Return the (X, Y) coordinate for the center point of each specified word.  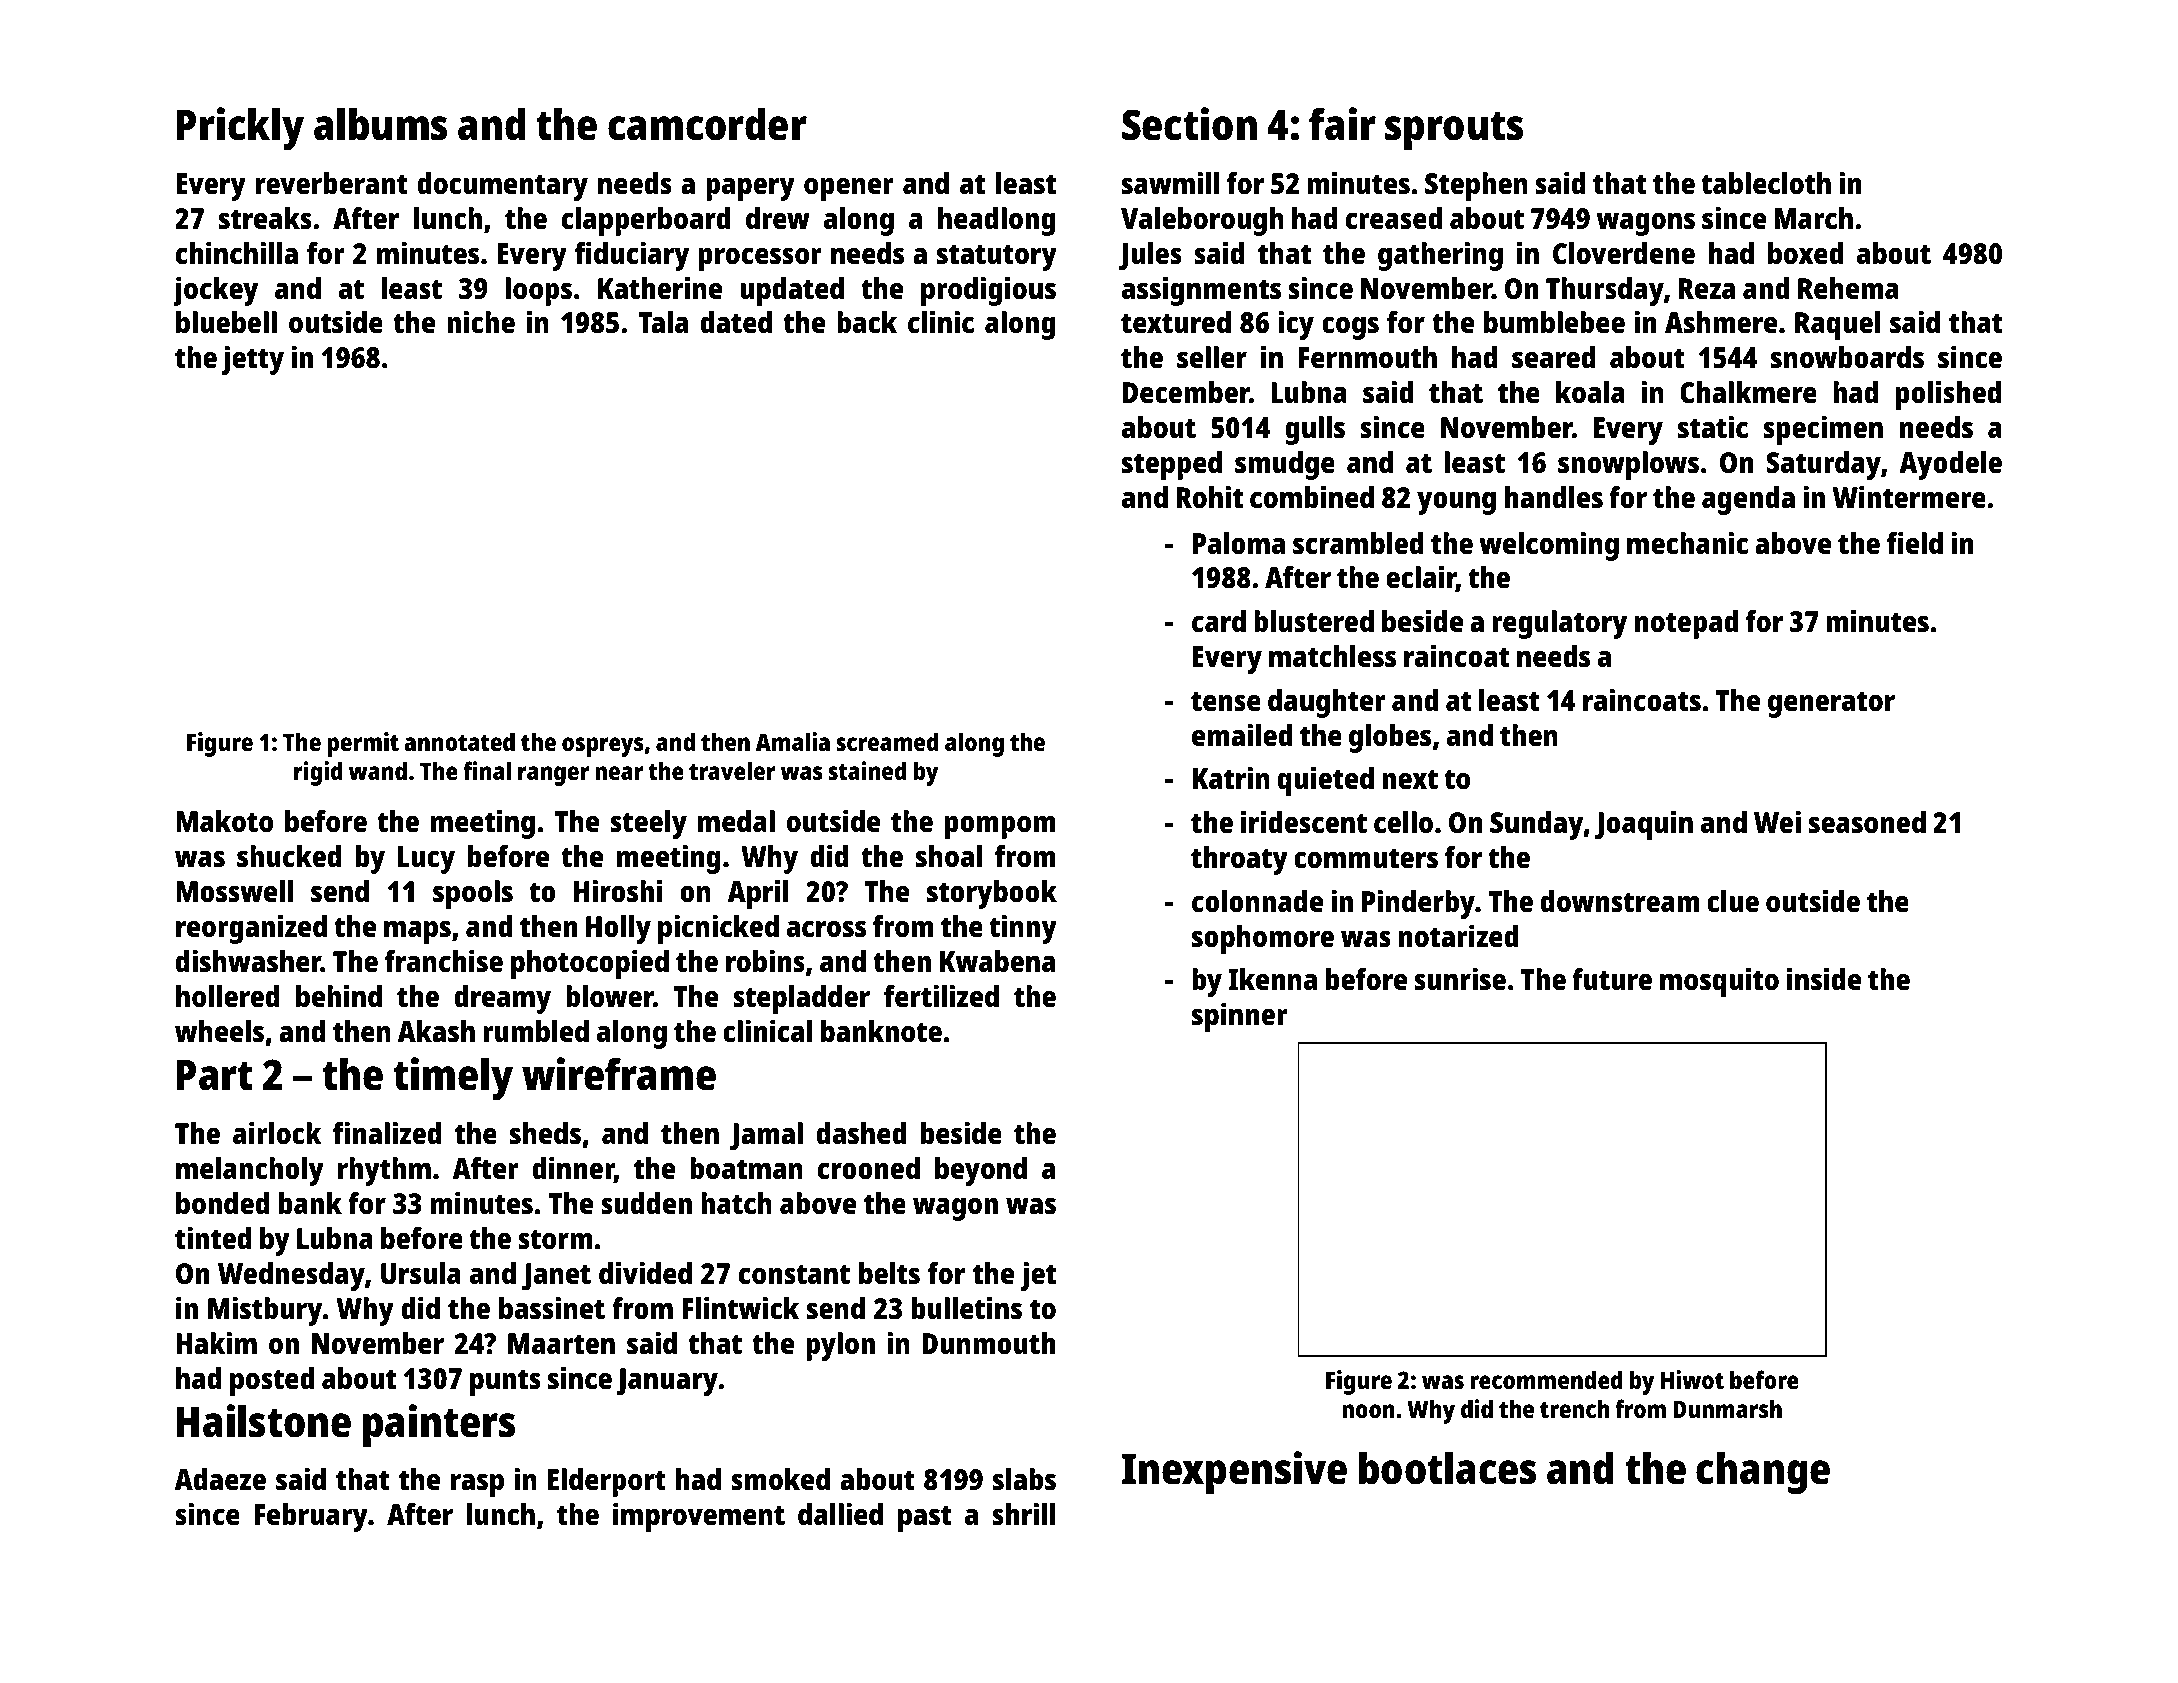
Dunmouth (988, 1343)
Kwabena (997, 961)
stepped (1172, 465)
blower (609, 996)
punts (505, 1383)
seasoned (1867, 822)
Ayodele (1950, 465)
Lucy (426, 860)
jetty (253, 360)
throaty (1239, 860)
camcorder (707, 124)
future (1612, 979)
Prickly (240, 128)
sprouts (1454, 131)
